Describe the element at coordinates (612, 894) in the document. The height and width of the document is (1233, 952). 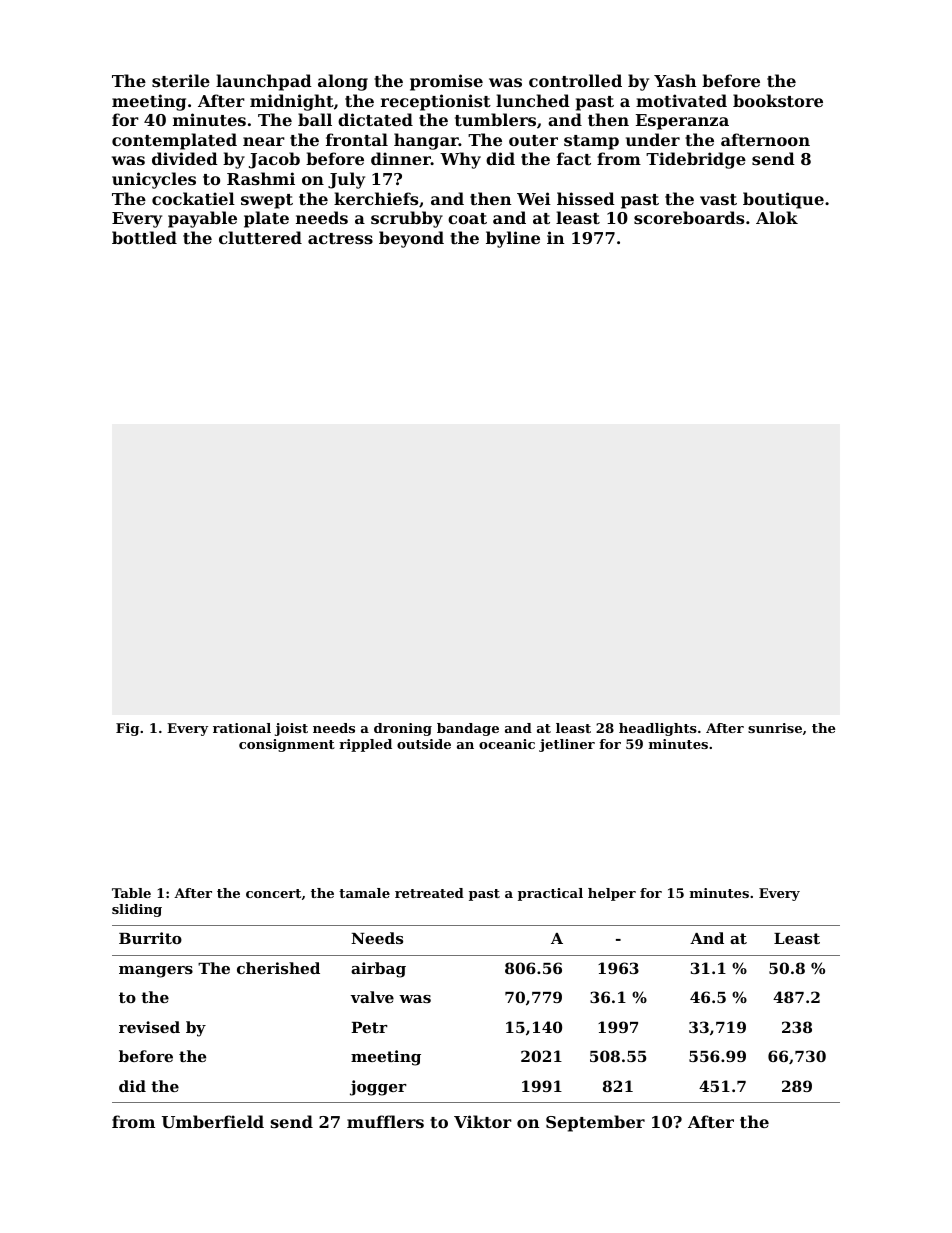
I see `helper` at that location.
